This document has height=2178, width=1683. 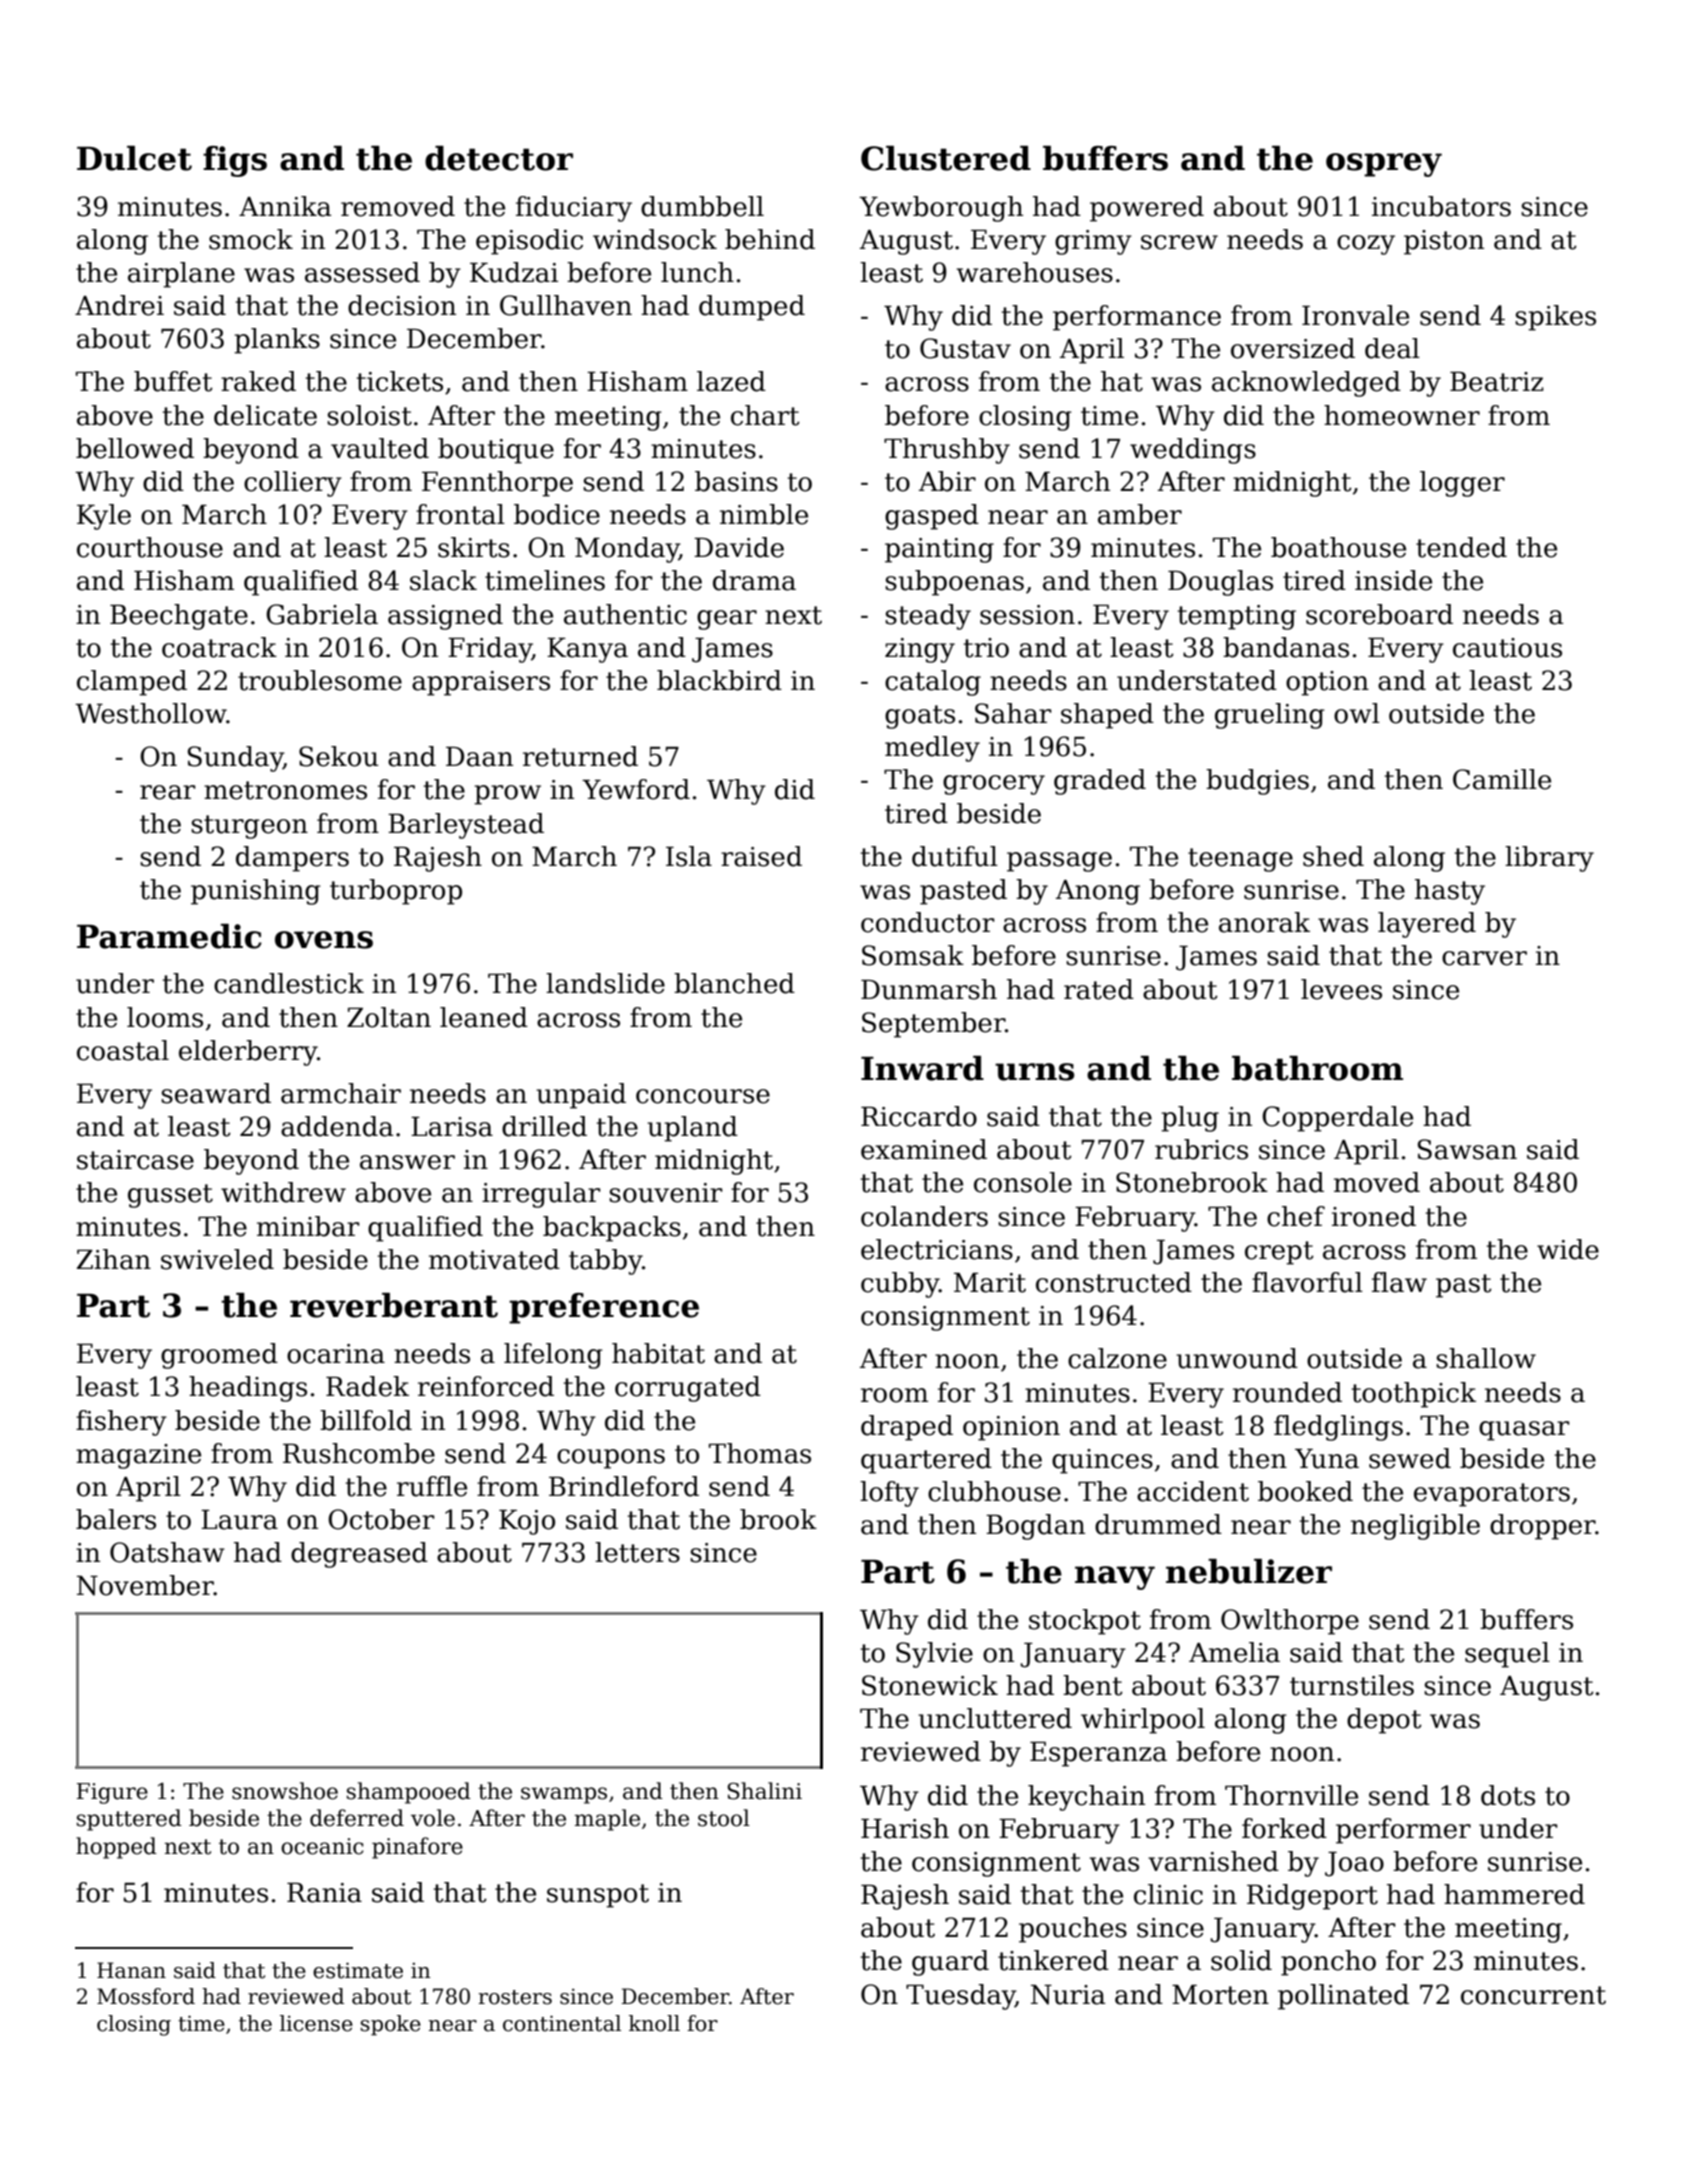 I want to click on dumbbell, so click(x=702, y=206).
